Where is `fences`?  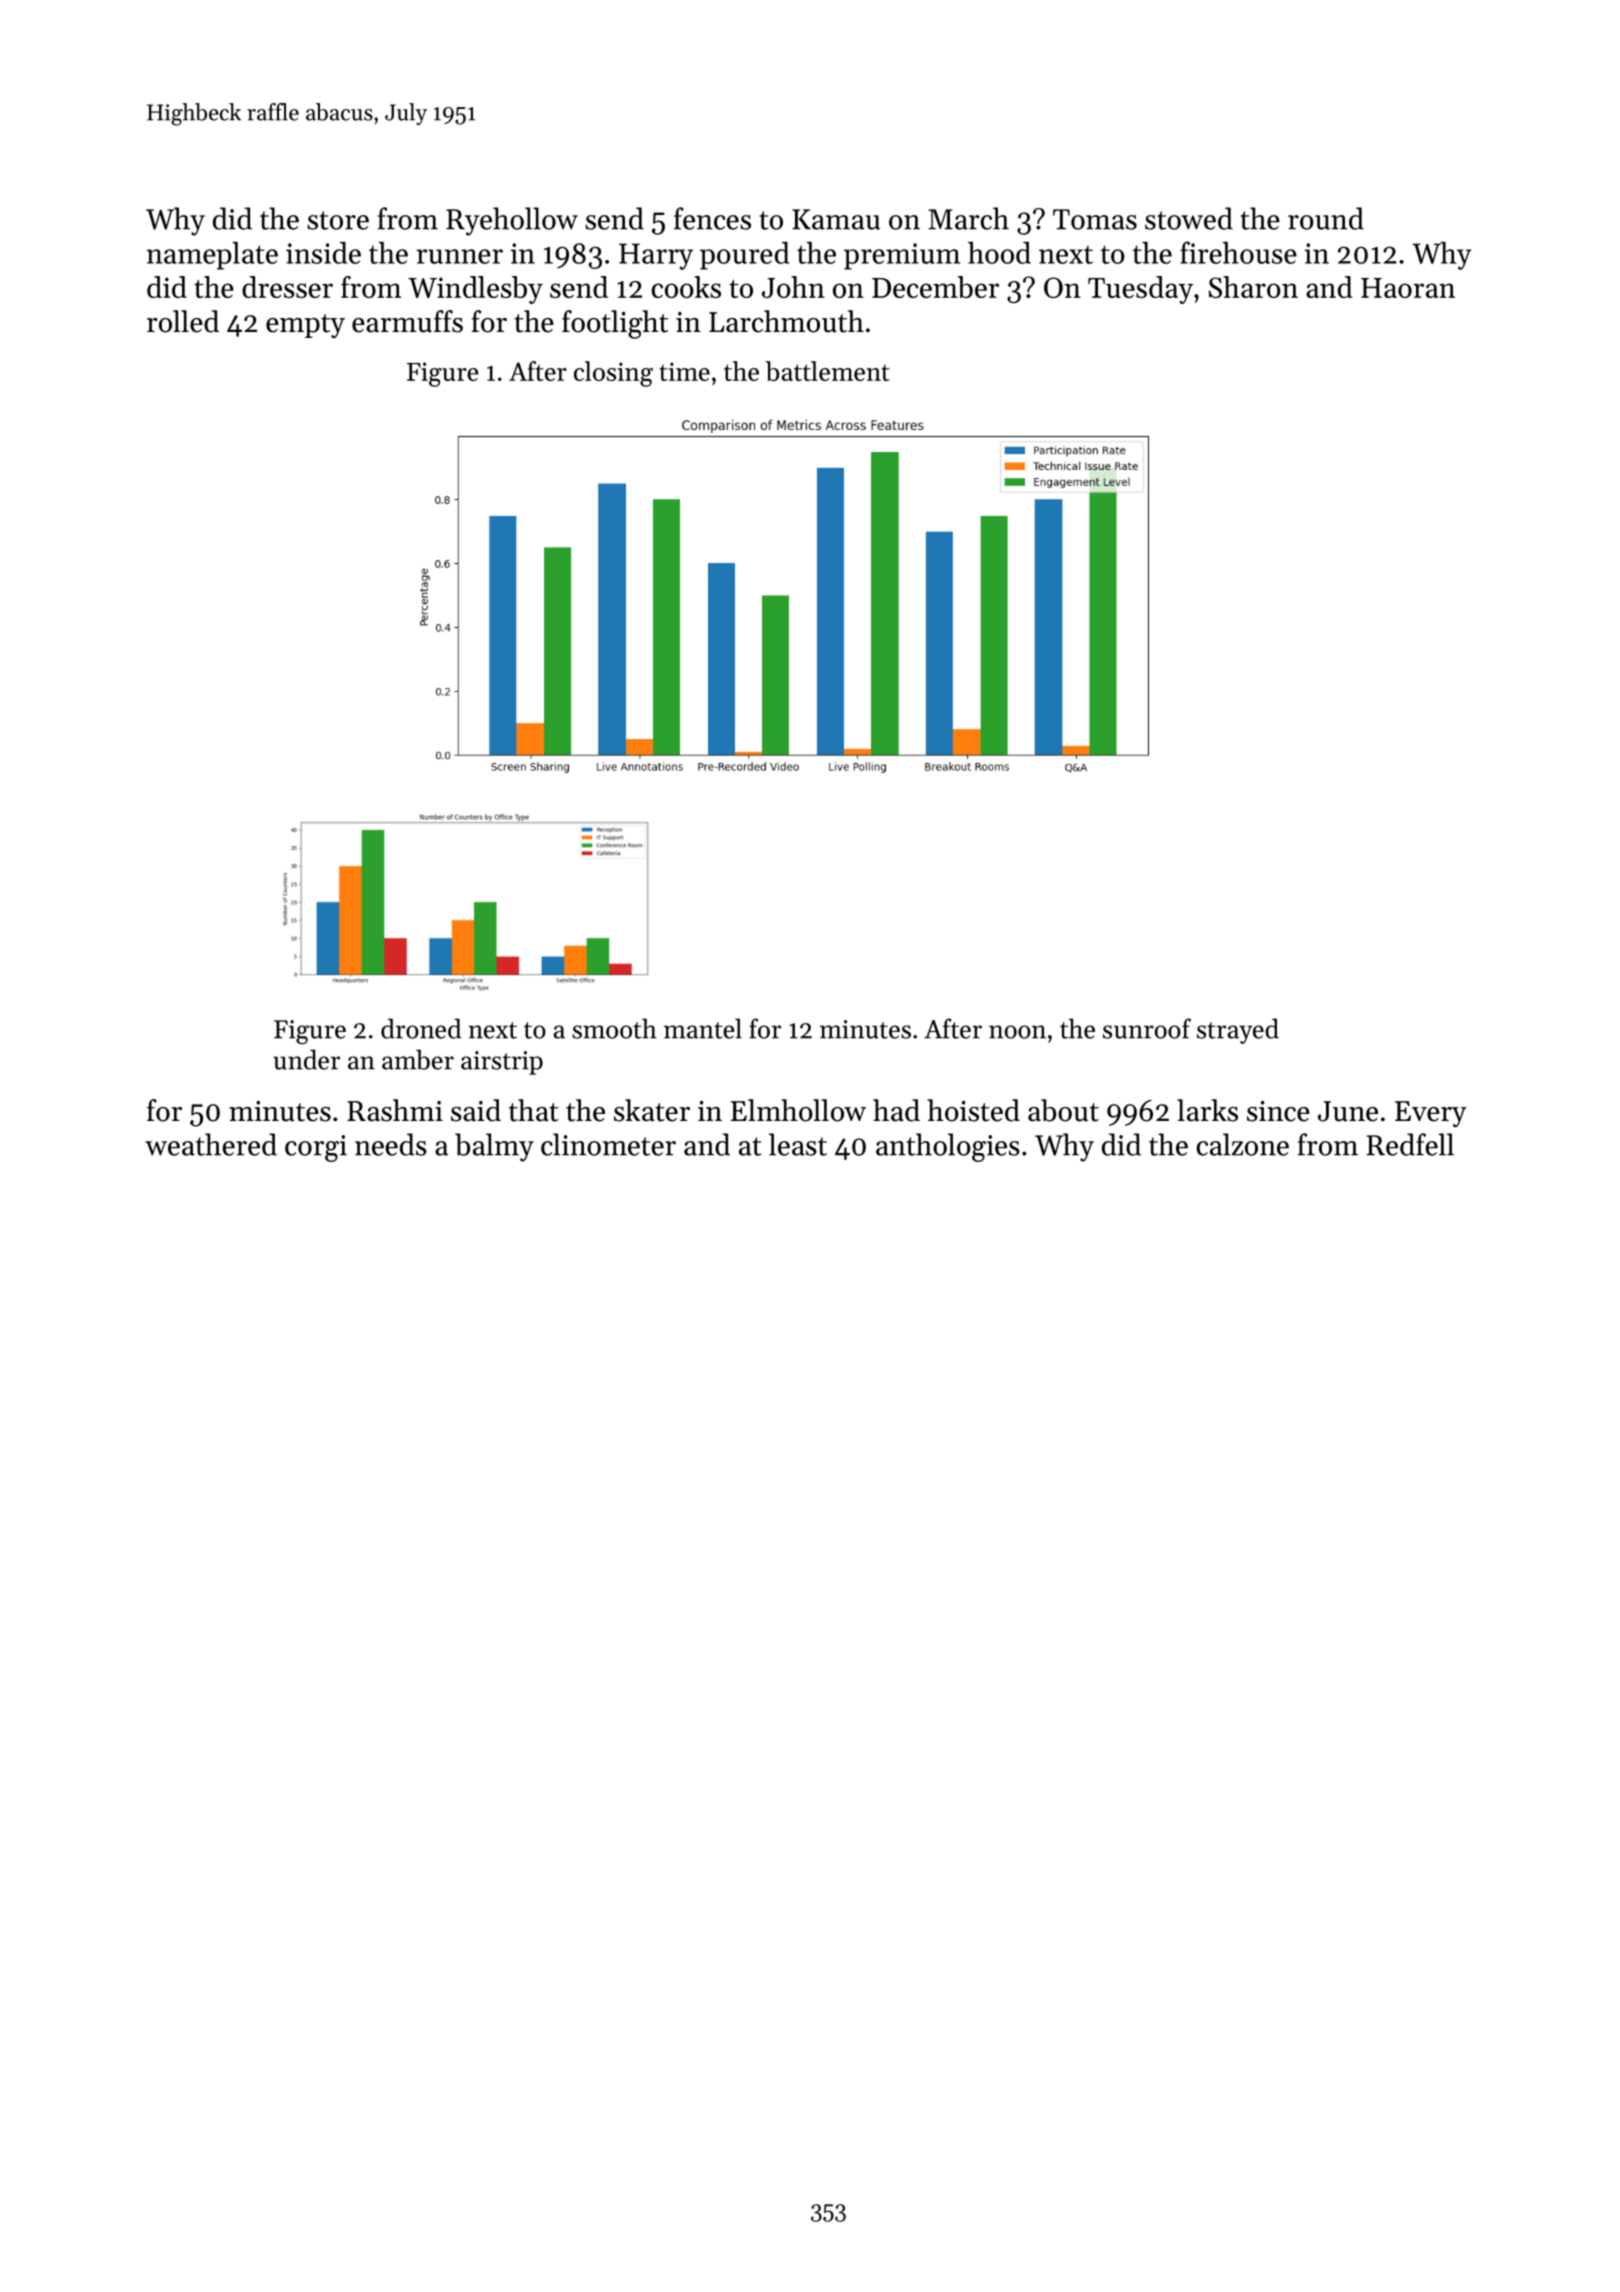
fences is located at coordinates (712, 218).
